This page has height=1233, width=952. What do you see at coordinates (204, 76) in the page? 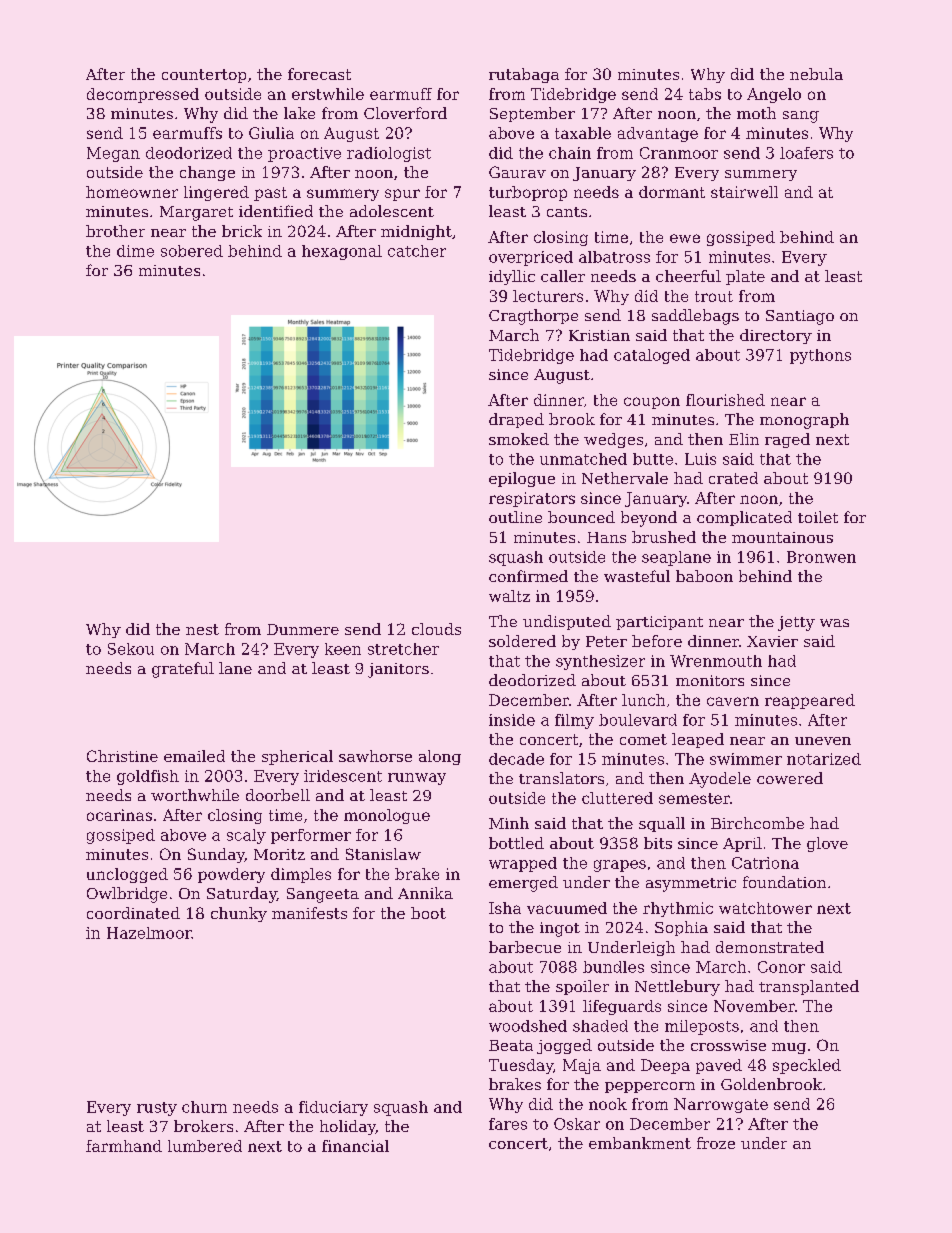
I see `countertop` at bounding box center [204, 76].
